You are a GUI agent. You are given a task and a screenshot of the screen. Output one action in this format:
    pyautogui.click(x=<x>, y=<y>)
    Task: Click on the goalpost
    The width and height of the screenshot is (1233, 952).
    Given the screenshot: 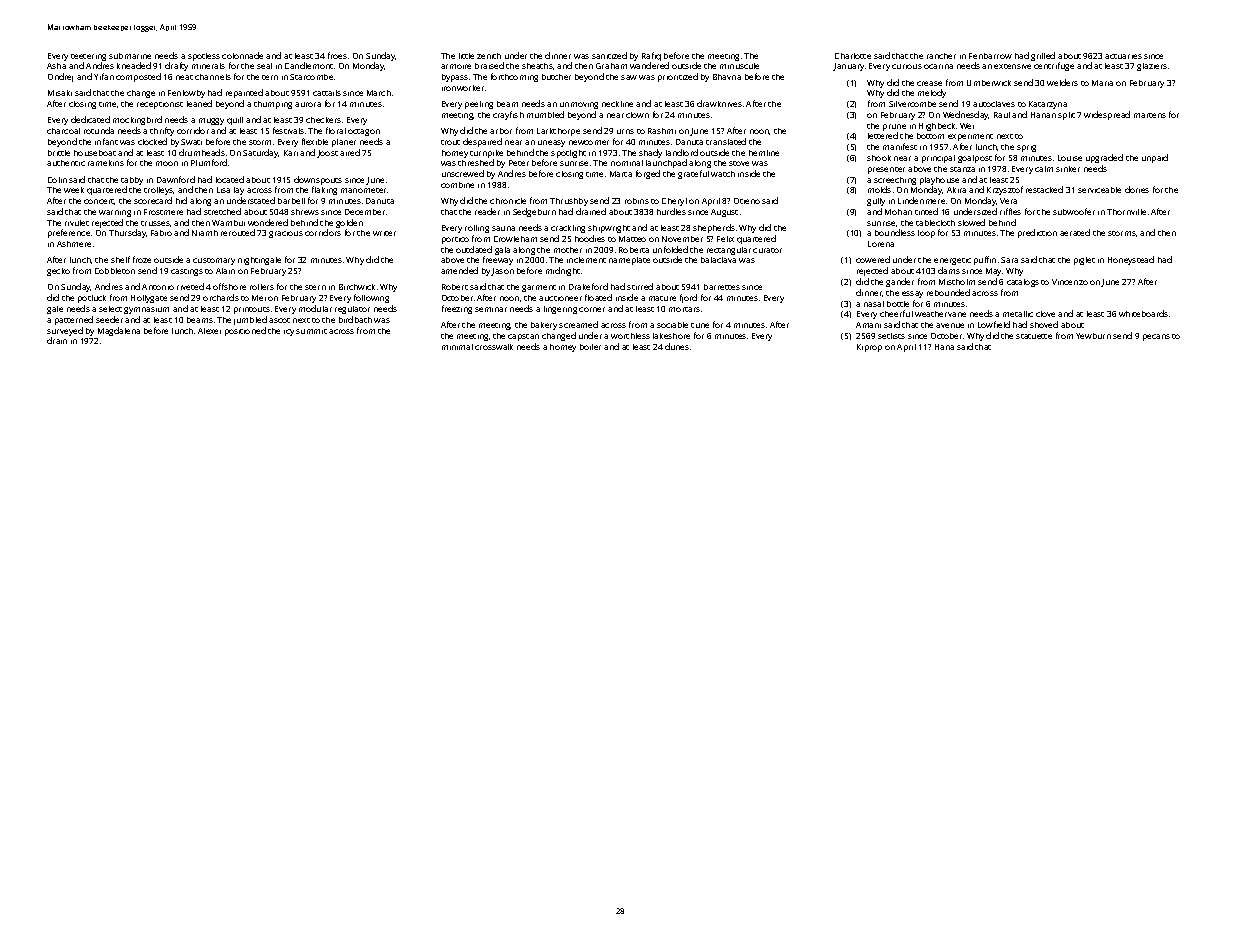 What is the action you would take?
    pyautogui.click(x=975, y=159)
